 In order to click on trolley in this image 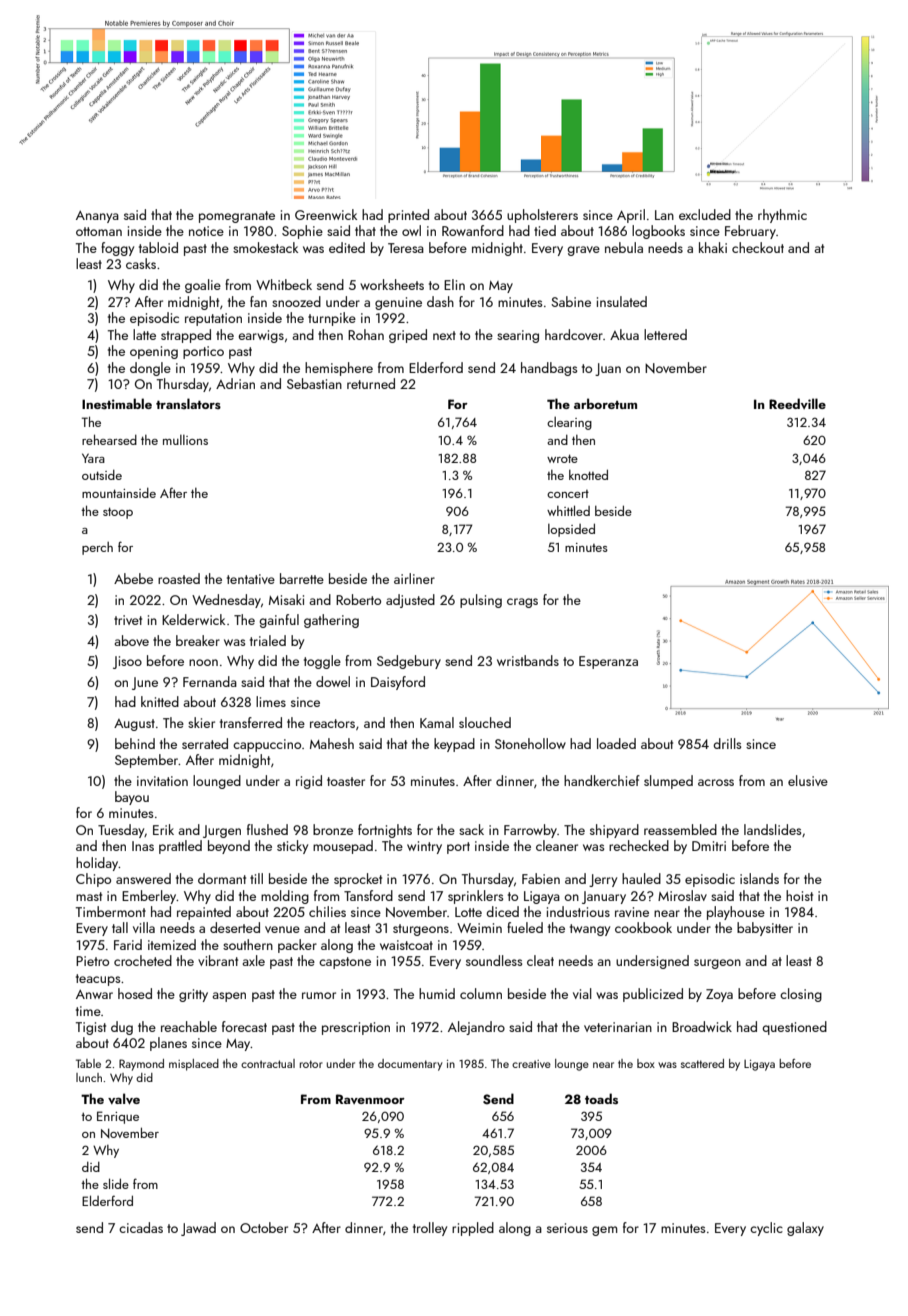, I will do `click(430, 1229)`.
